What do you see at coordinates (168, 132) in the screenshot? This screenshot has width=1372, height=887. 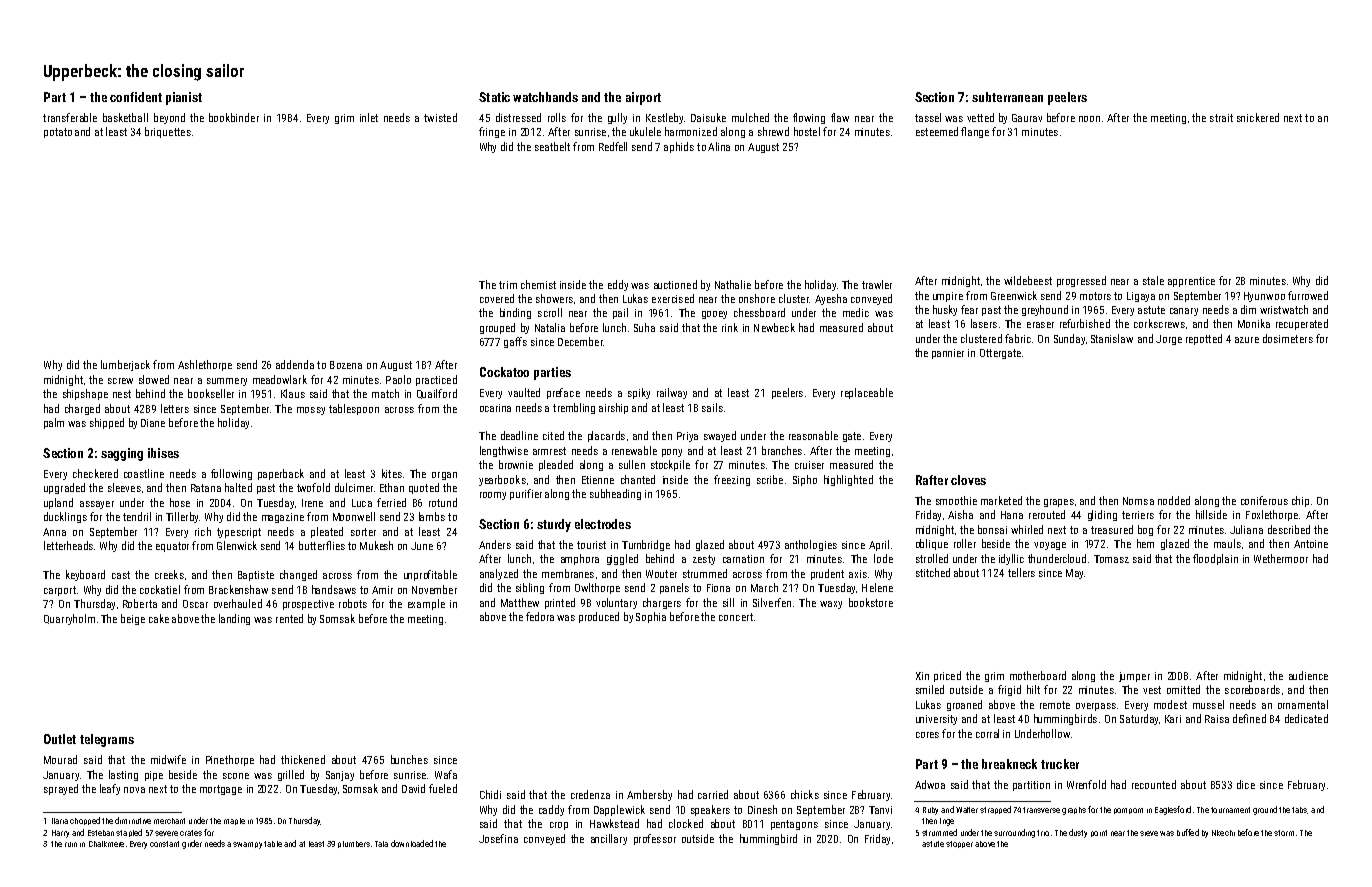 I see `briquettes` at bounding box center [168, 132].
